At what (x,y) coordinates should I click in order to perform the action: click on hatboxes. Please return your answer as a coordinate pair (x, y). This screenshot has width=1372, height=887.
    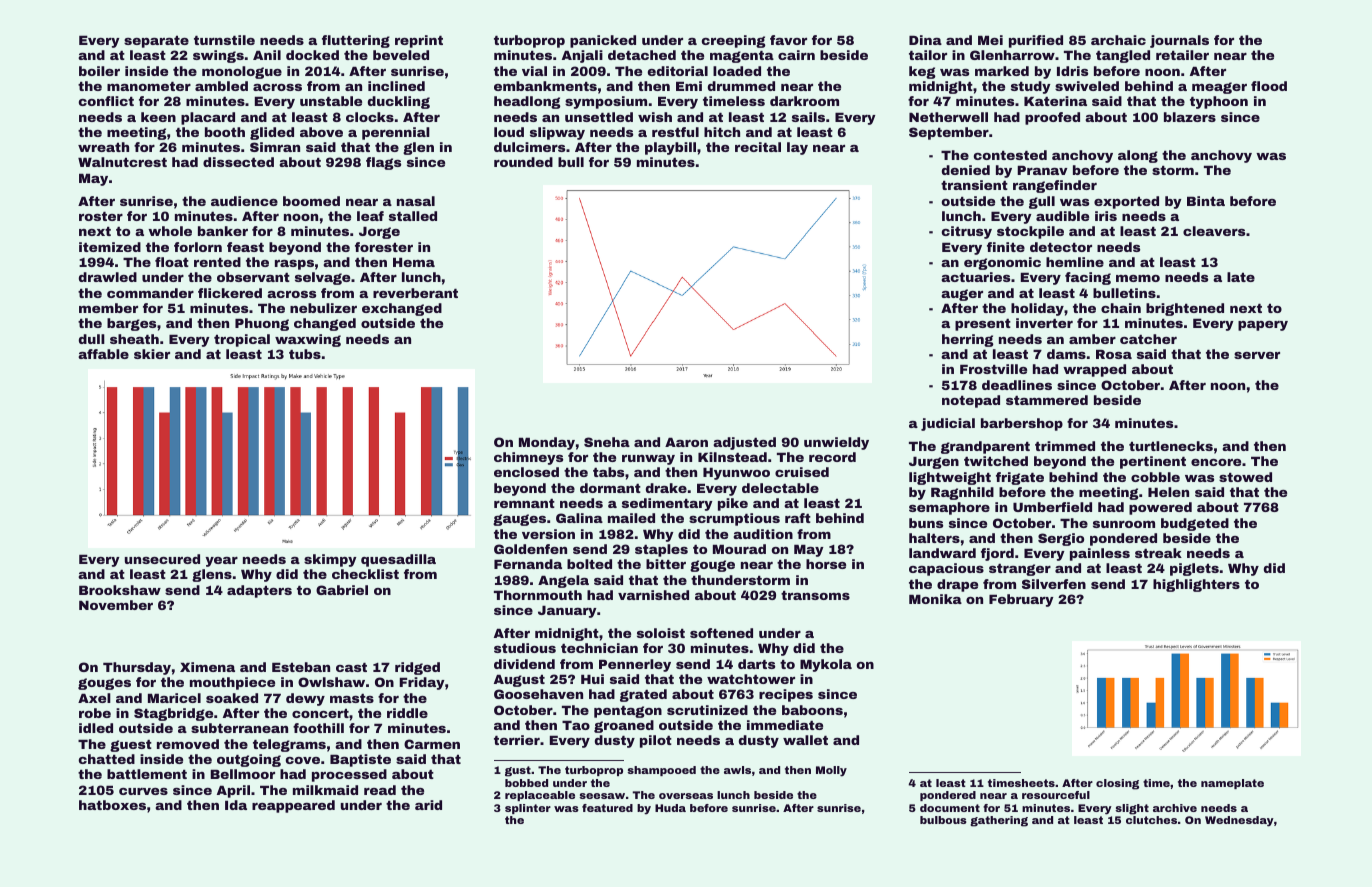
    Looking at the image, I should click on (112, 805).
